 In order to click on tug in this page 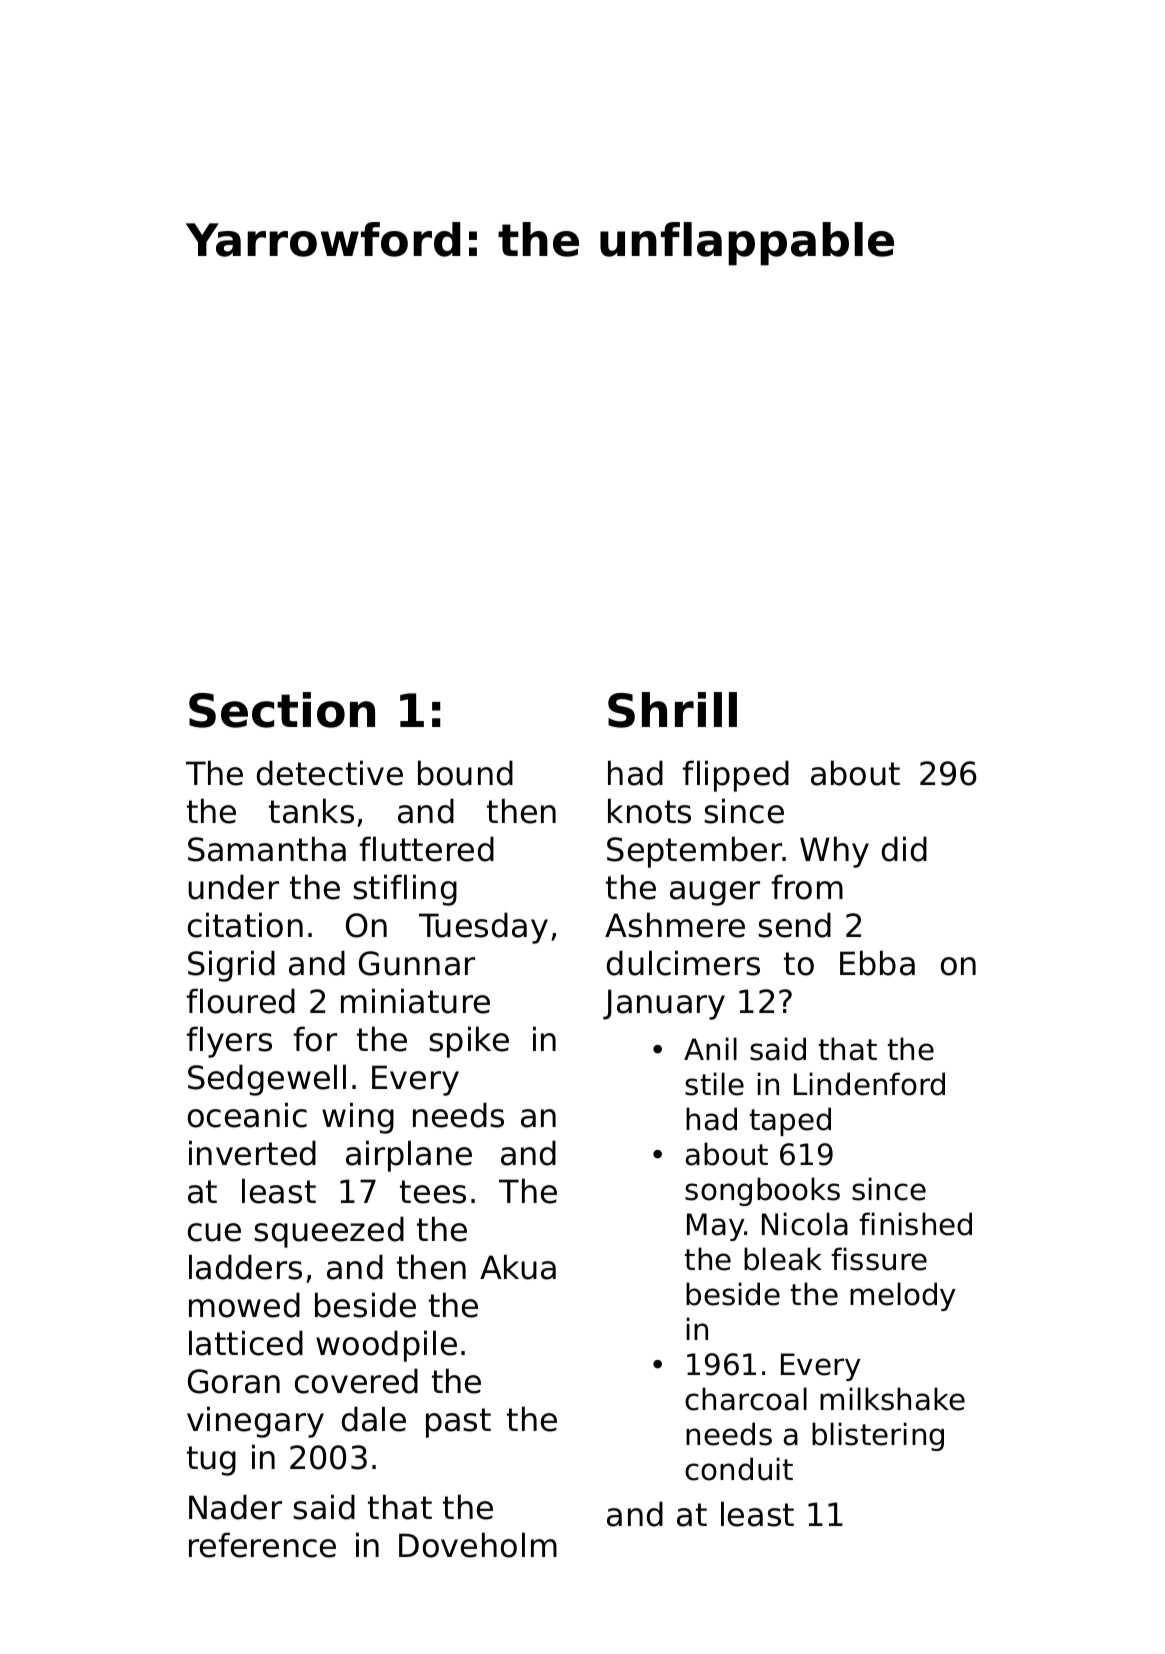, I will do `click(211, 1461)`.
